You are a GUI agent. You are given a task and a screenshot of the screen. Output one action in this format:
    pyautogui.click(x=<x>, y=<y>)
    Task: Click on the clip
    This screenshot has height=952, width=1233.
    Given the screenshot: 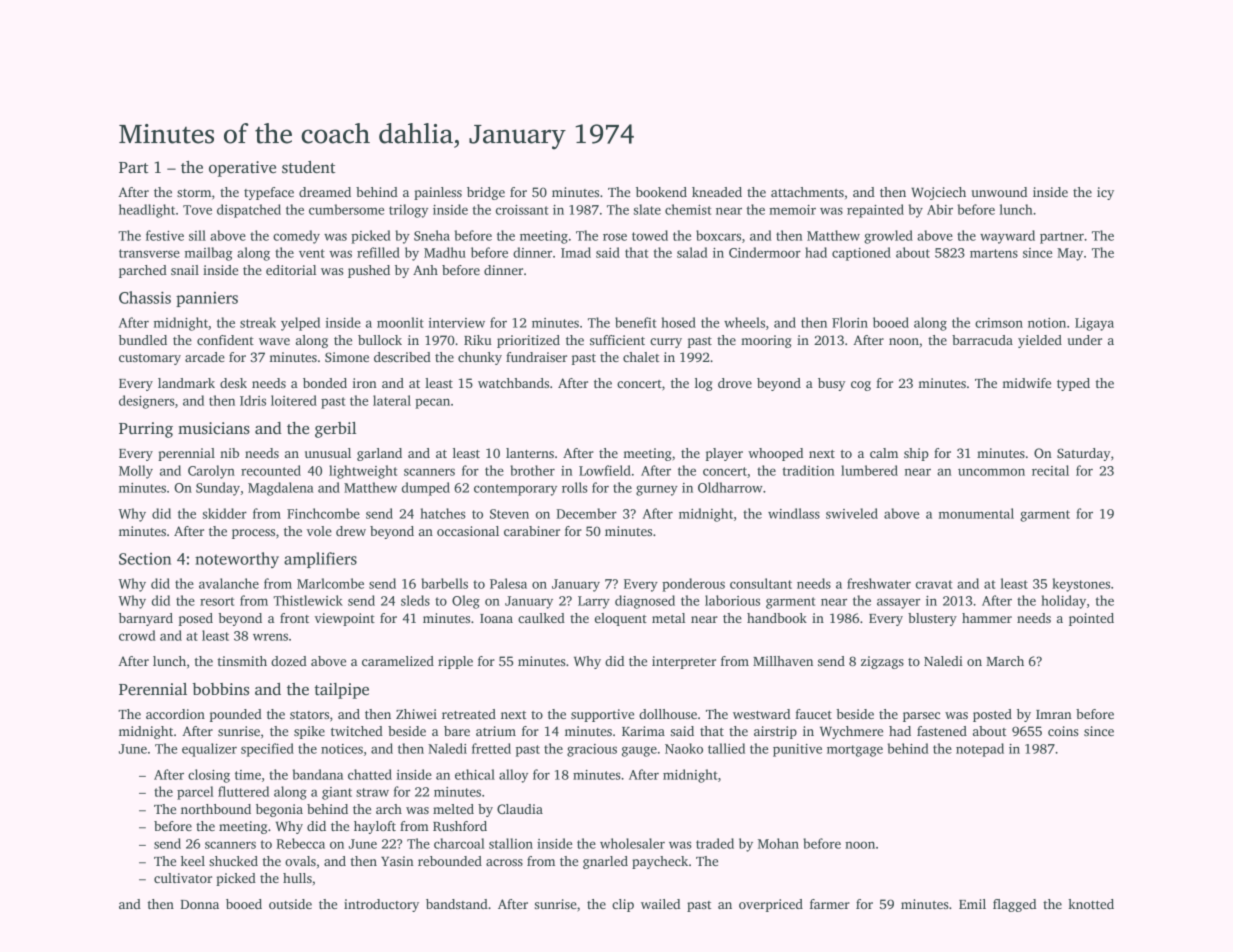 What is the action you would take?
    pyautogui.click(x=623, y=905)
